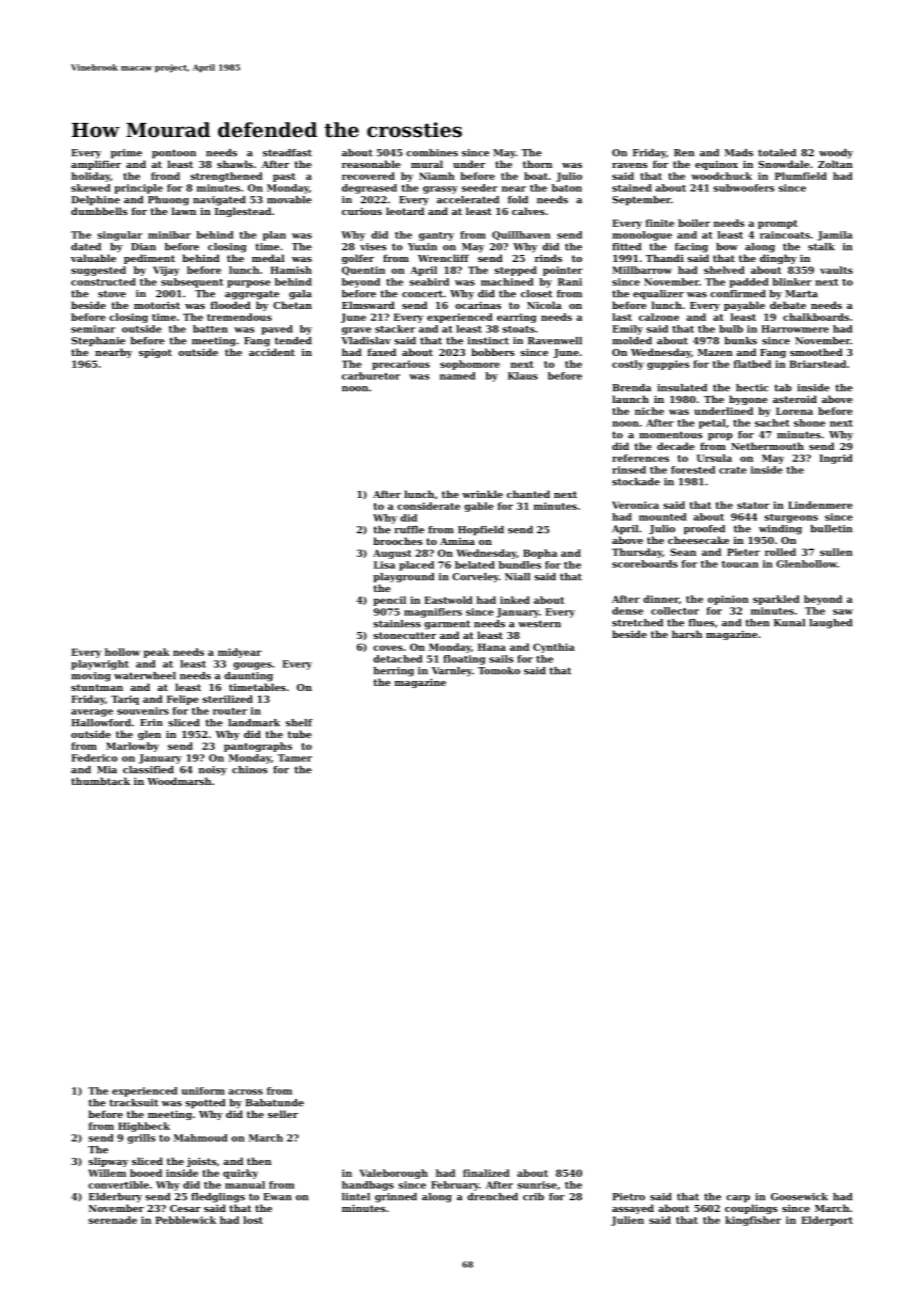  I want to click on Goosewick, so click(799, 1197).
